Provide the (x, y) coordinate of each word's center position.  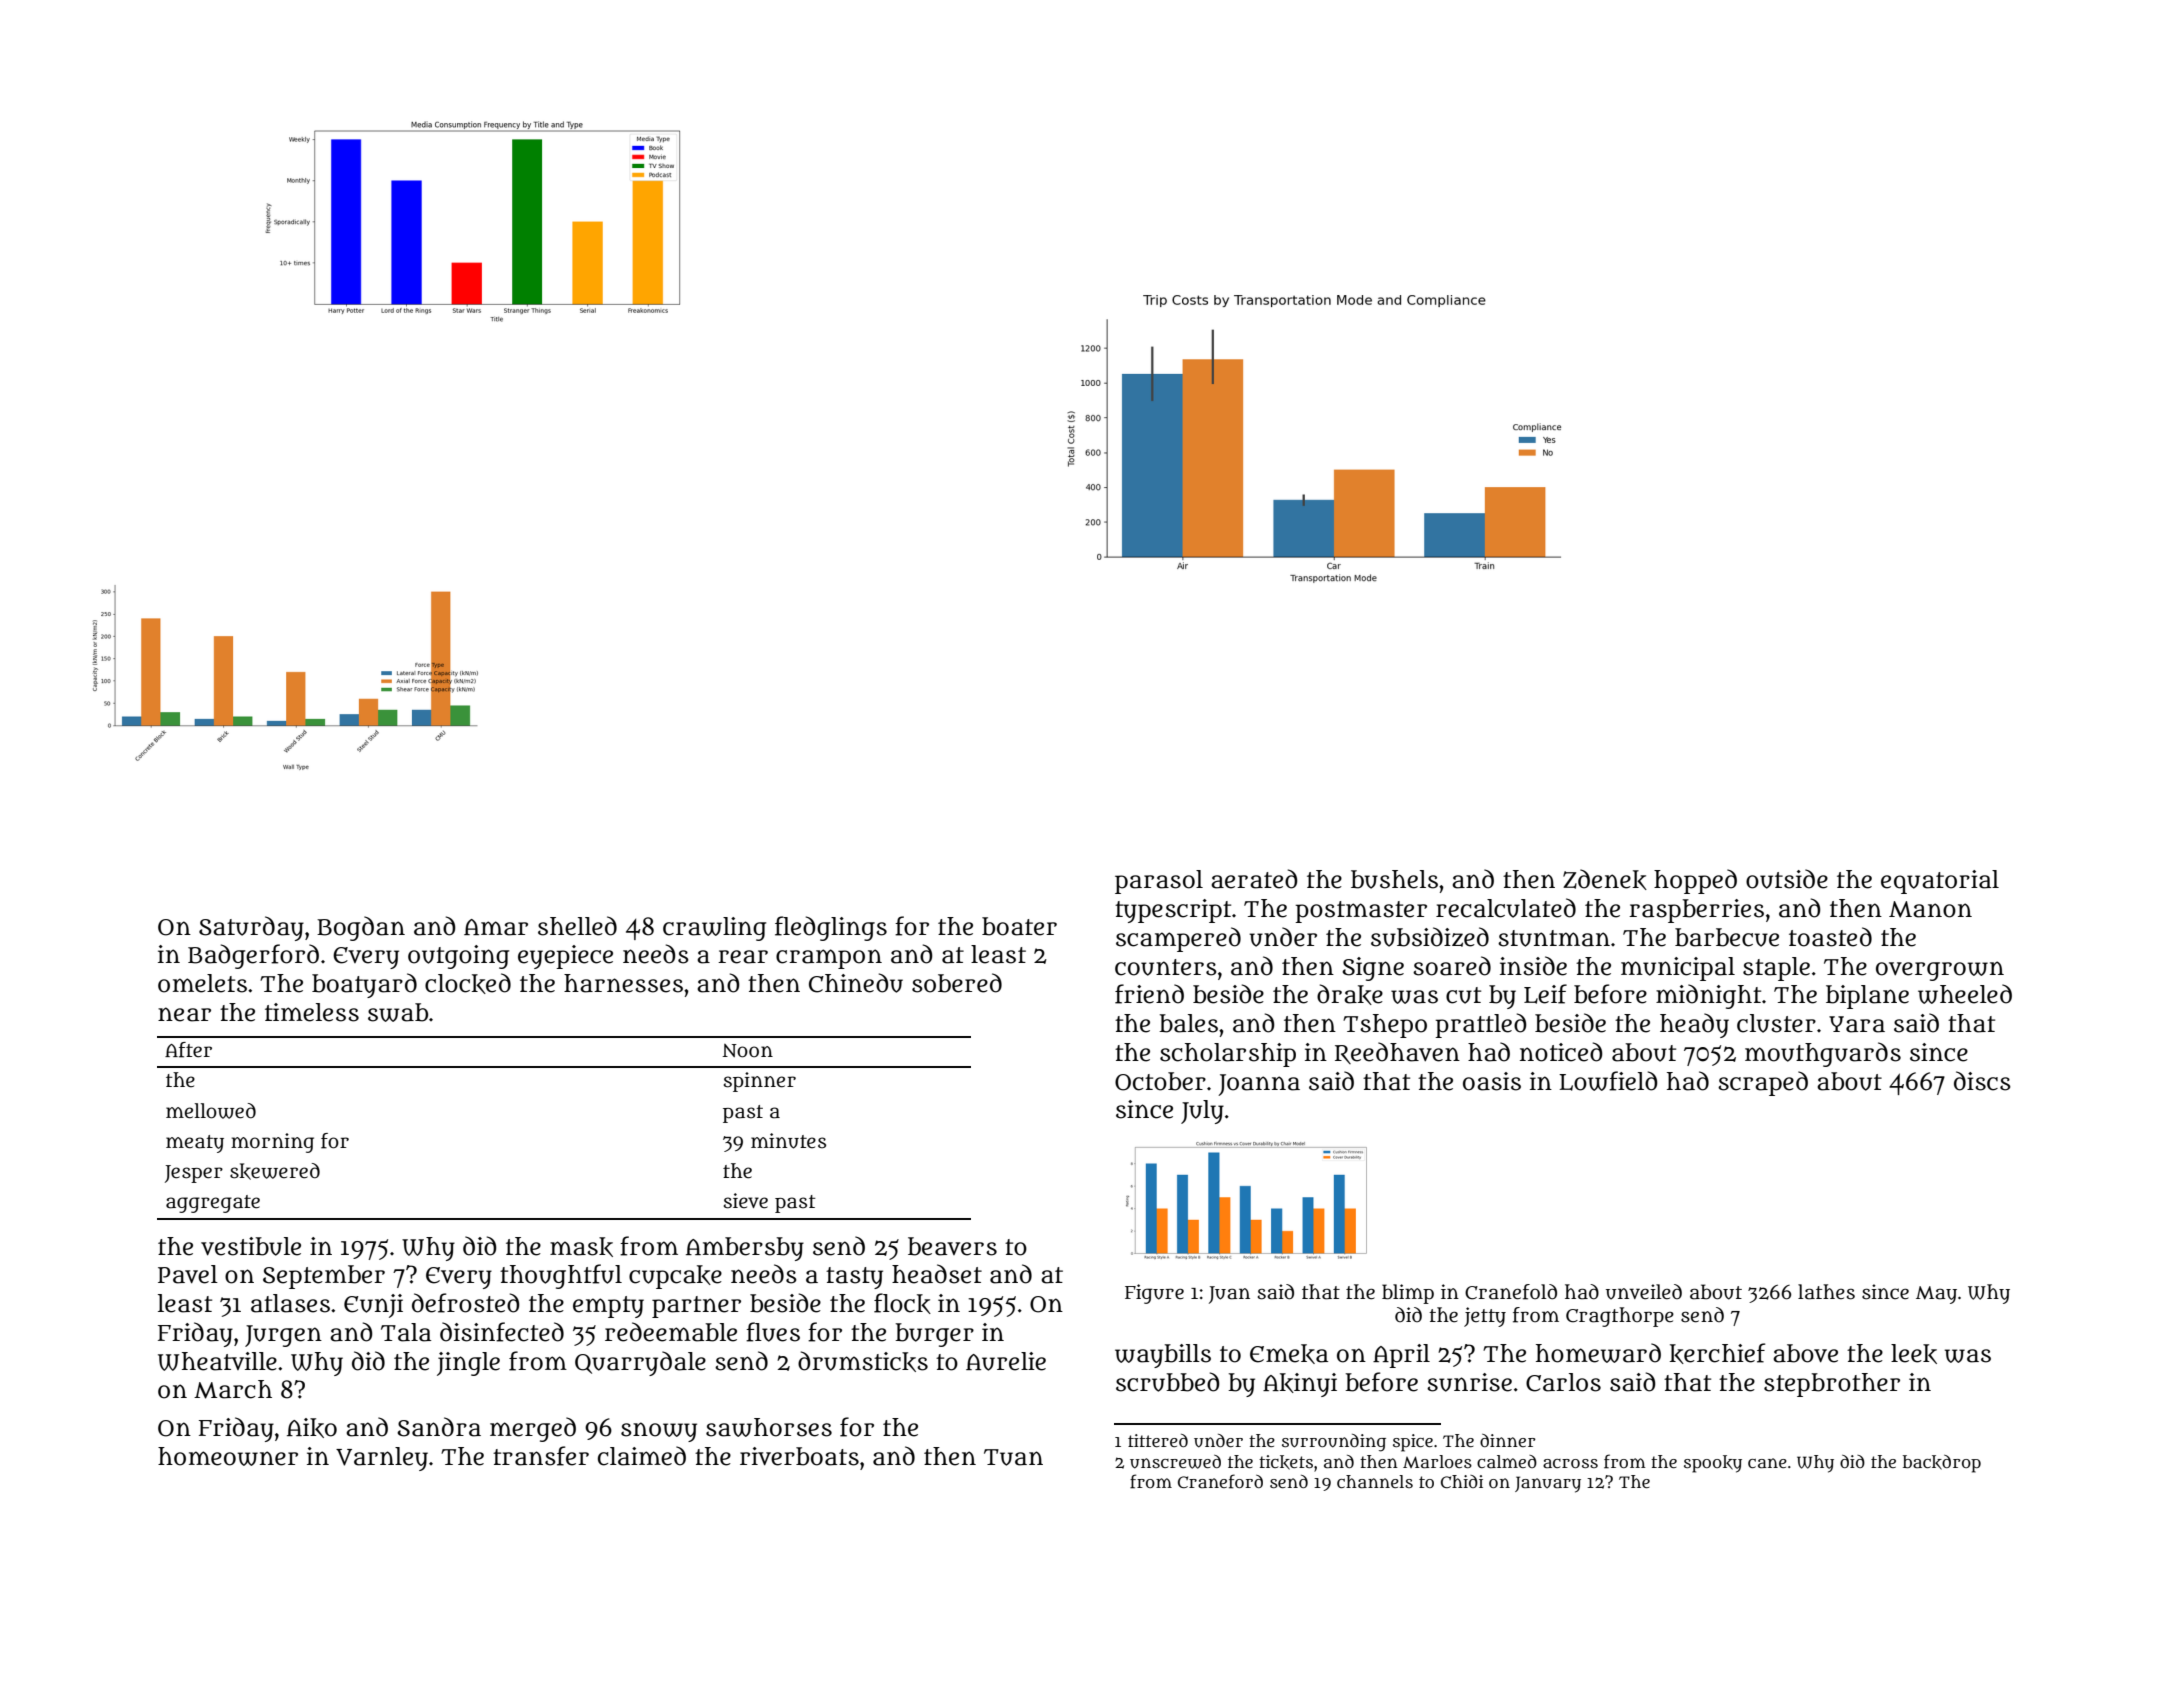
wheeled (1965, 994)
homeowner (228, 1456)
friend (1149, 994)
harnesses (623, 983)
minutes (788, 1141)
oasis (1492, 1081)
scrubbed (1167, 1382)
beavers (952, 1246)
